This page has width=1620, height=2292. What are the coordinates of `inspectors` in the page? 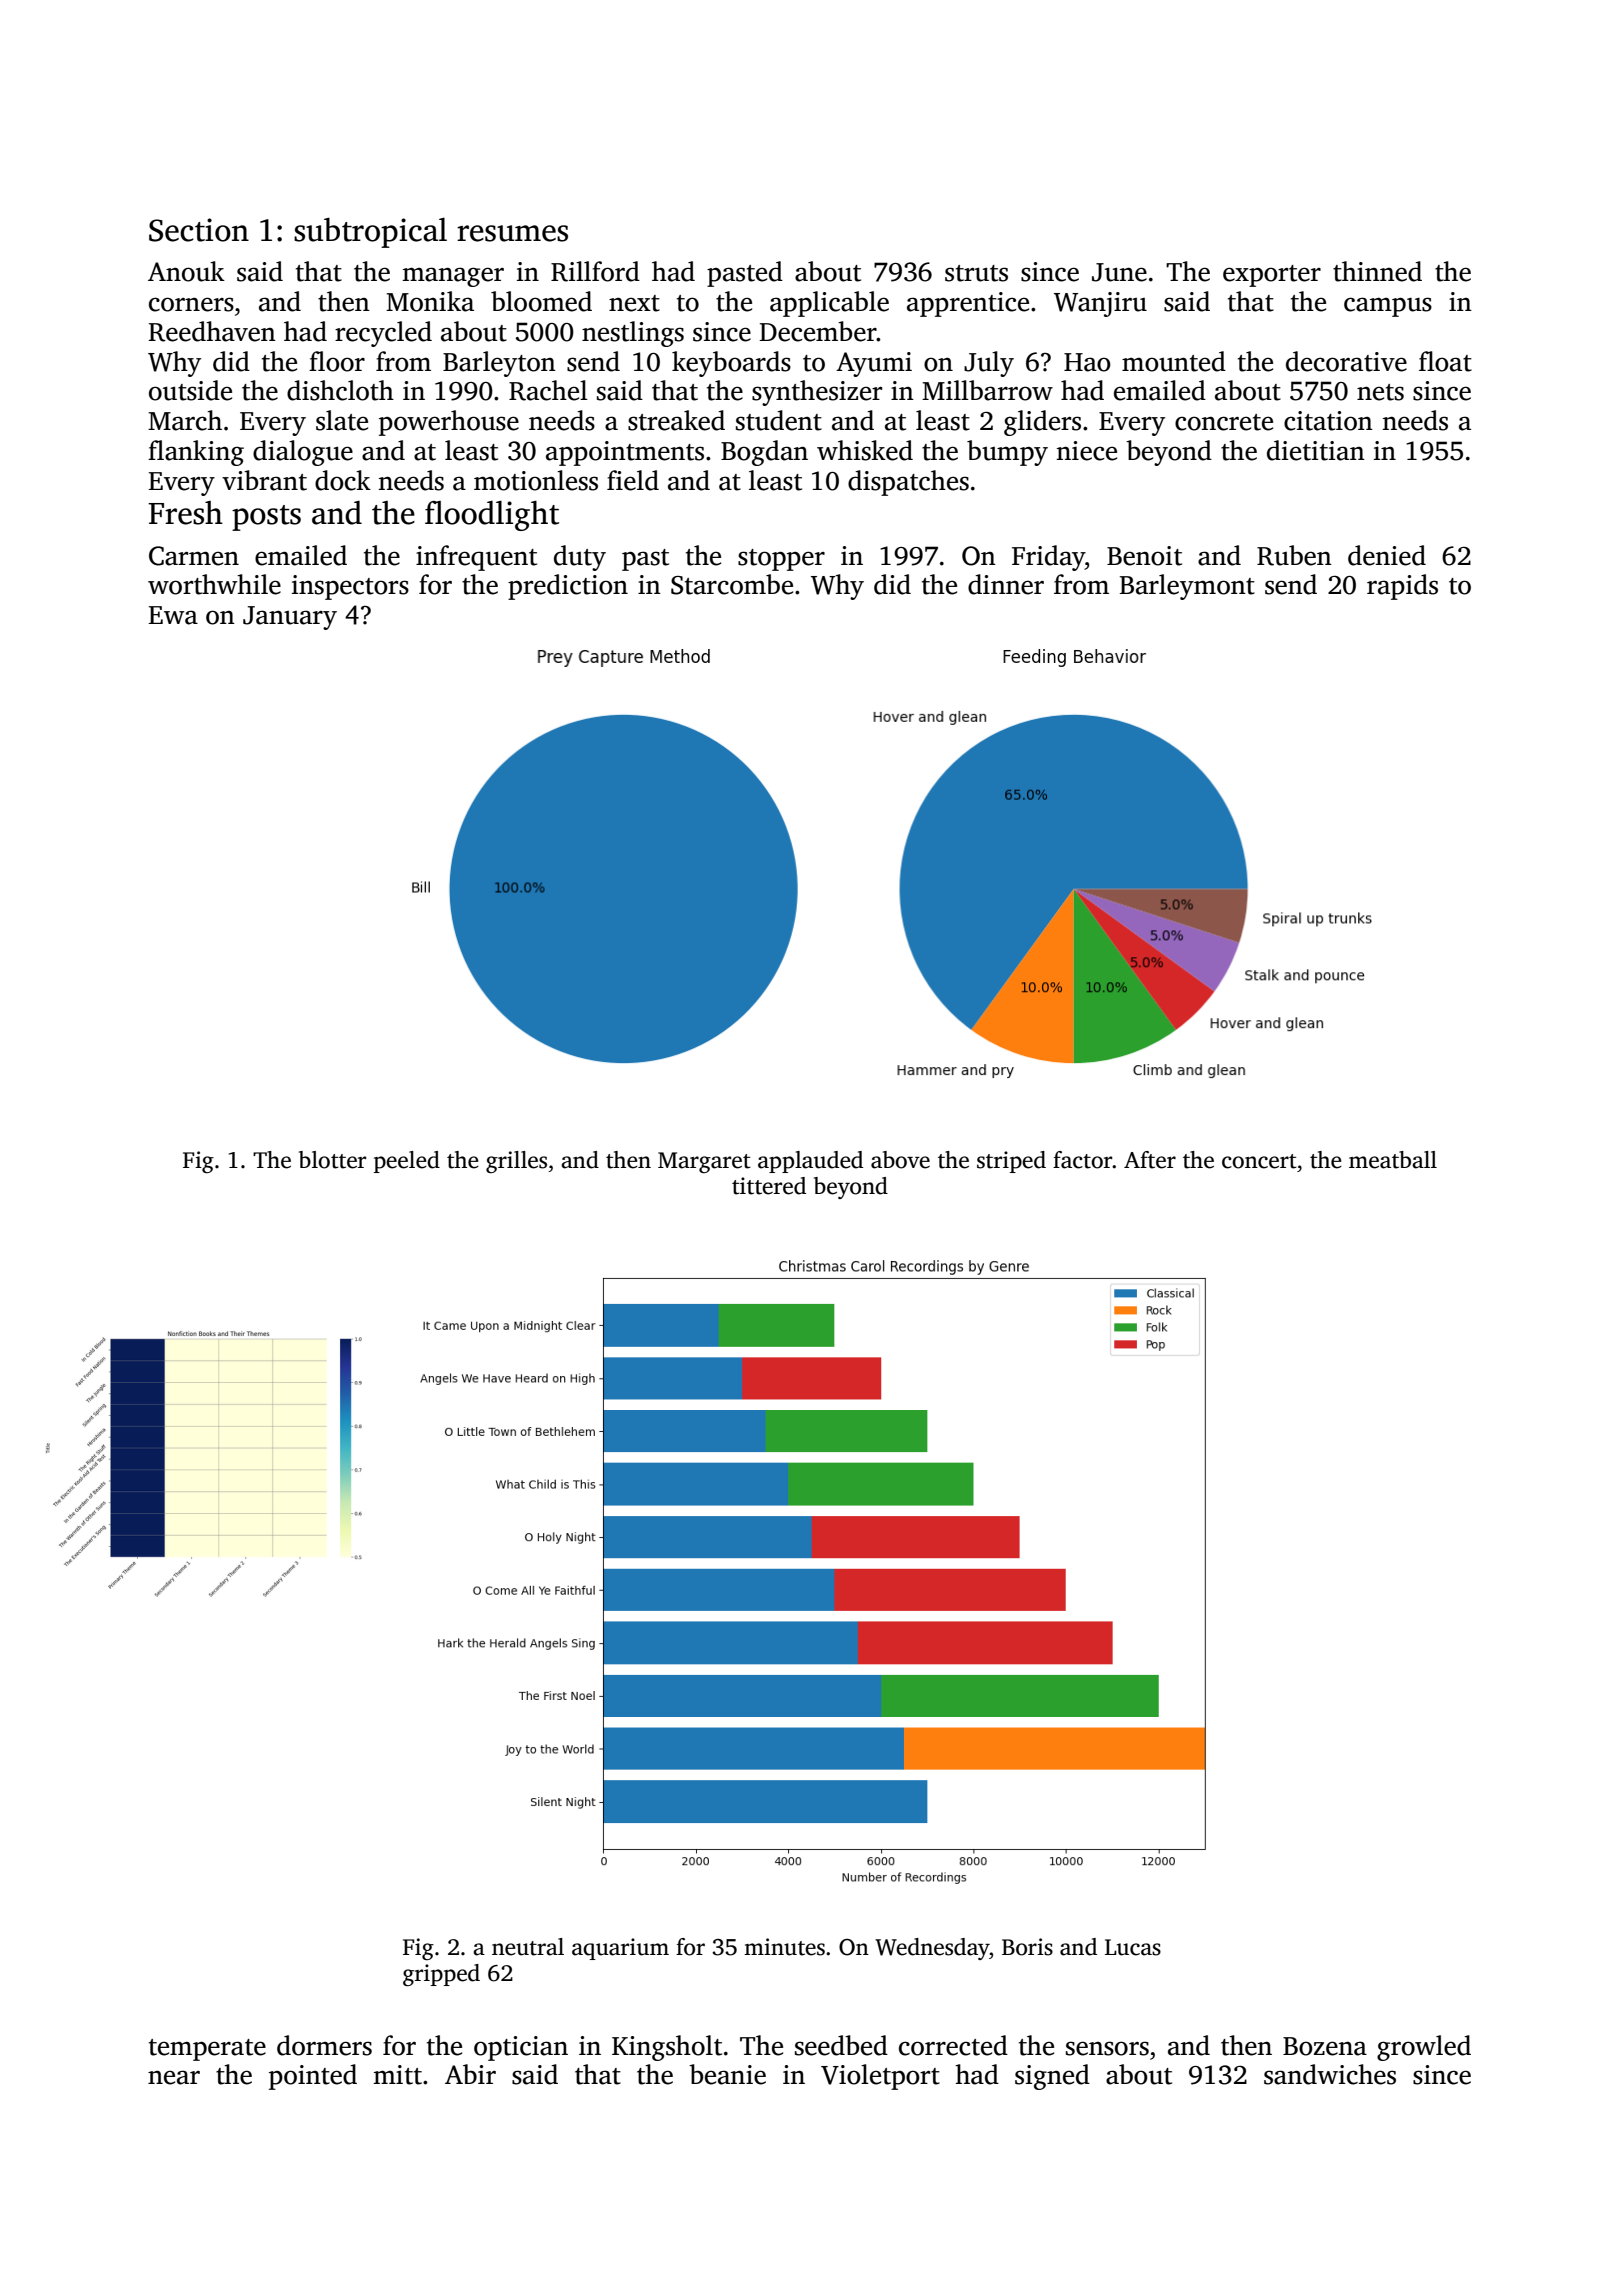 It's located at (350, 587).
